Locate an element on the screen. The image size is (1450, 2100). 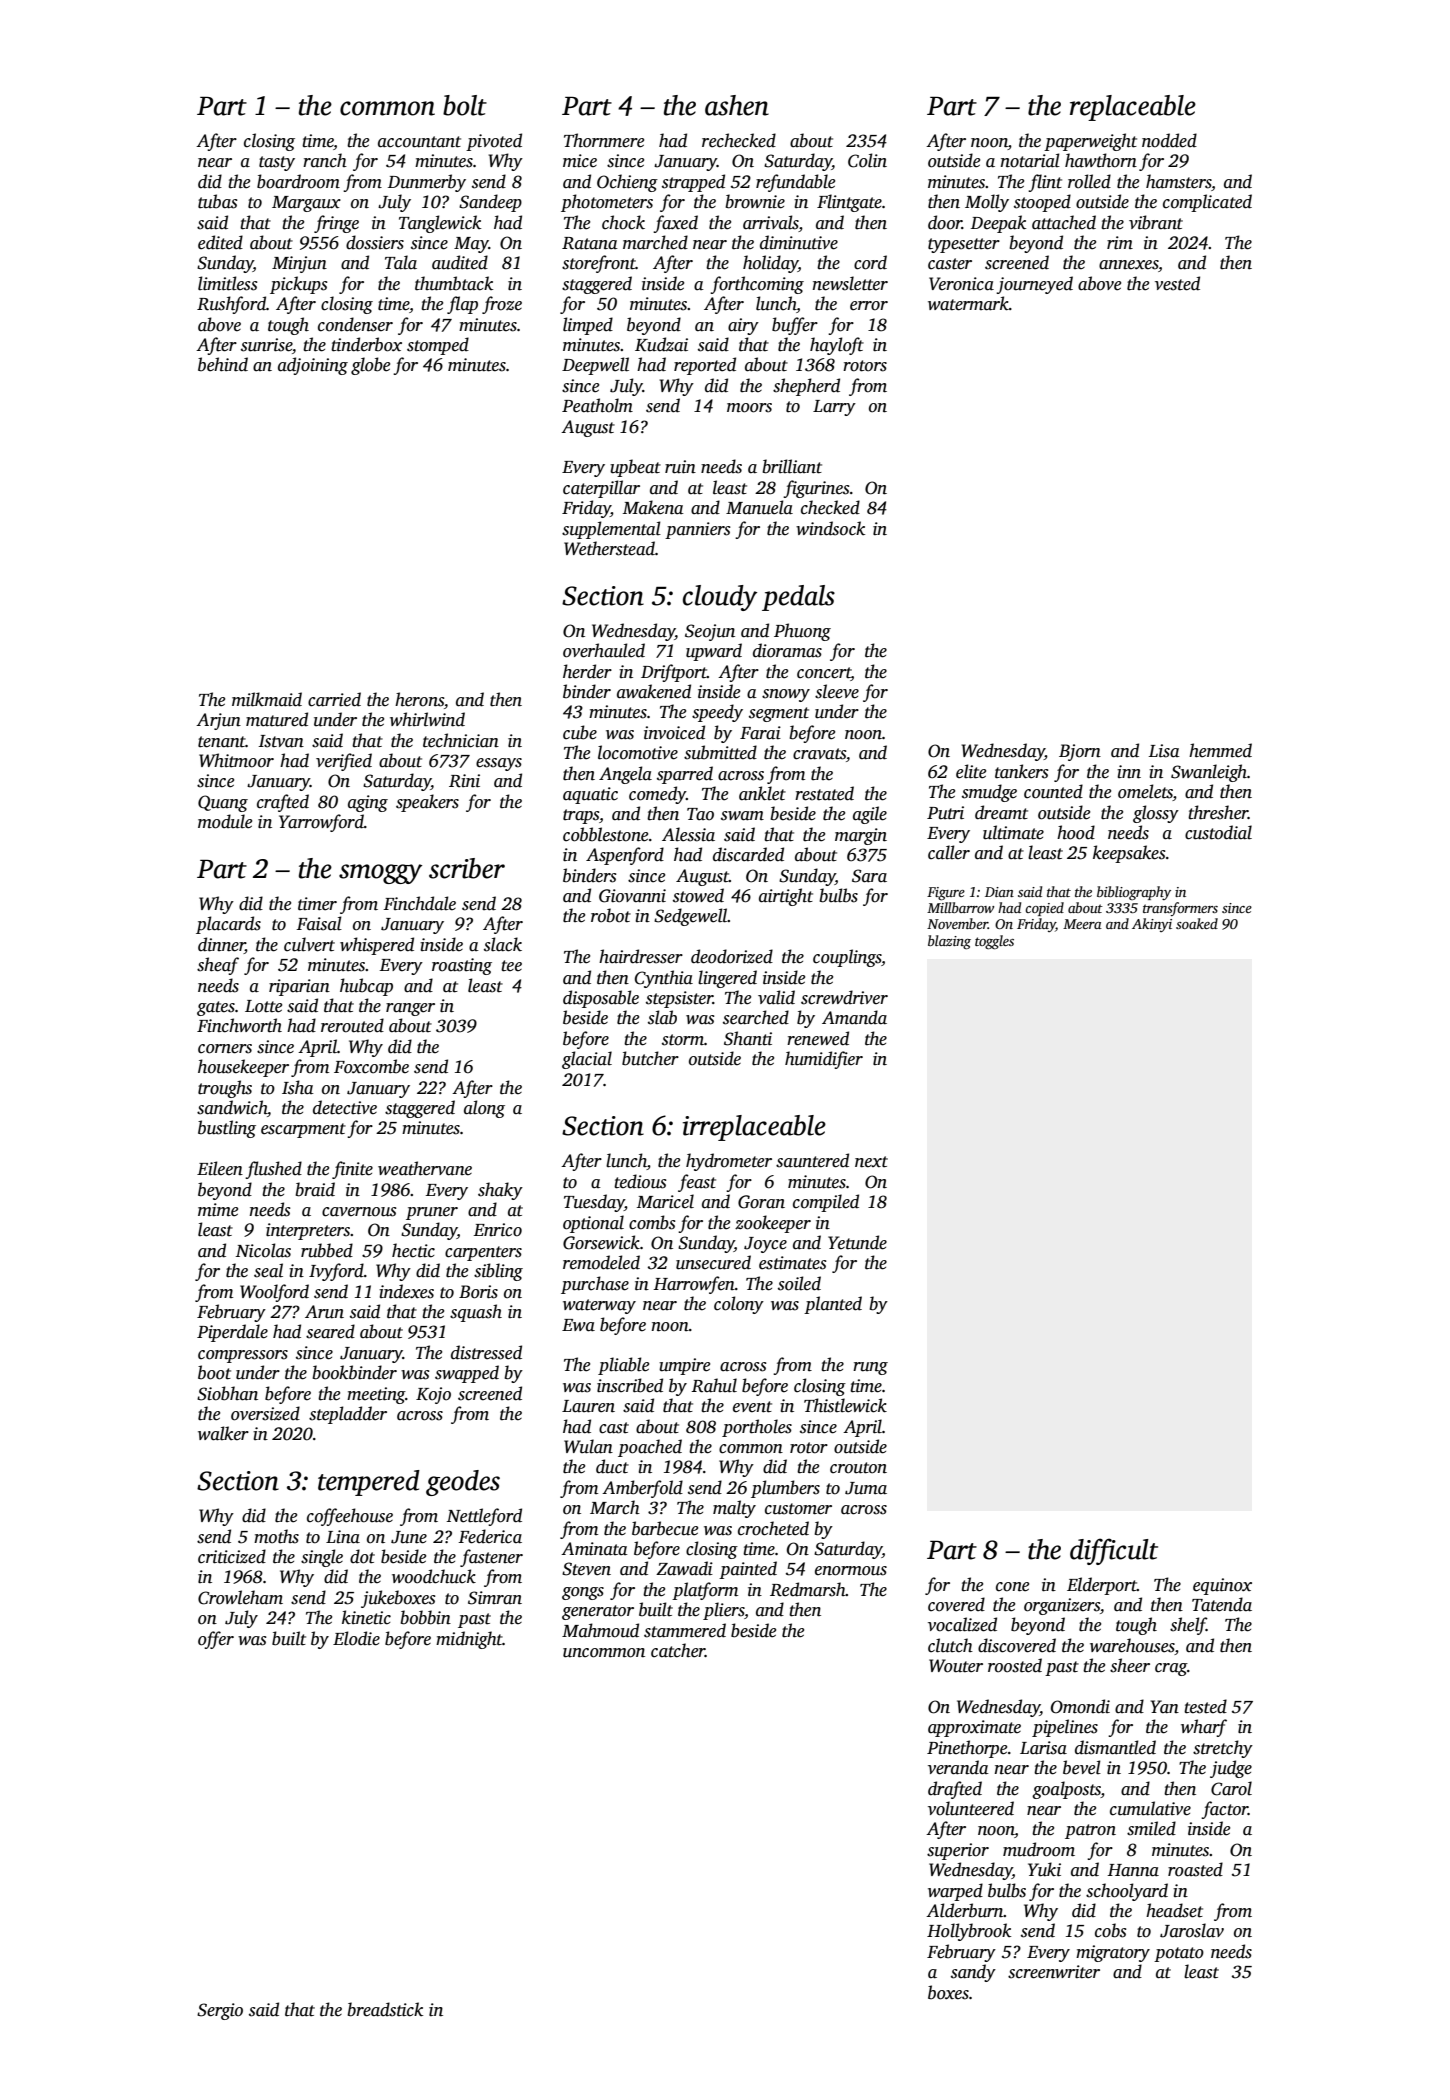
interpreters is located at coordinates (308, 1231).
